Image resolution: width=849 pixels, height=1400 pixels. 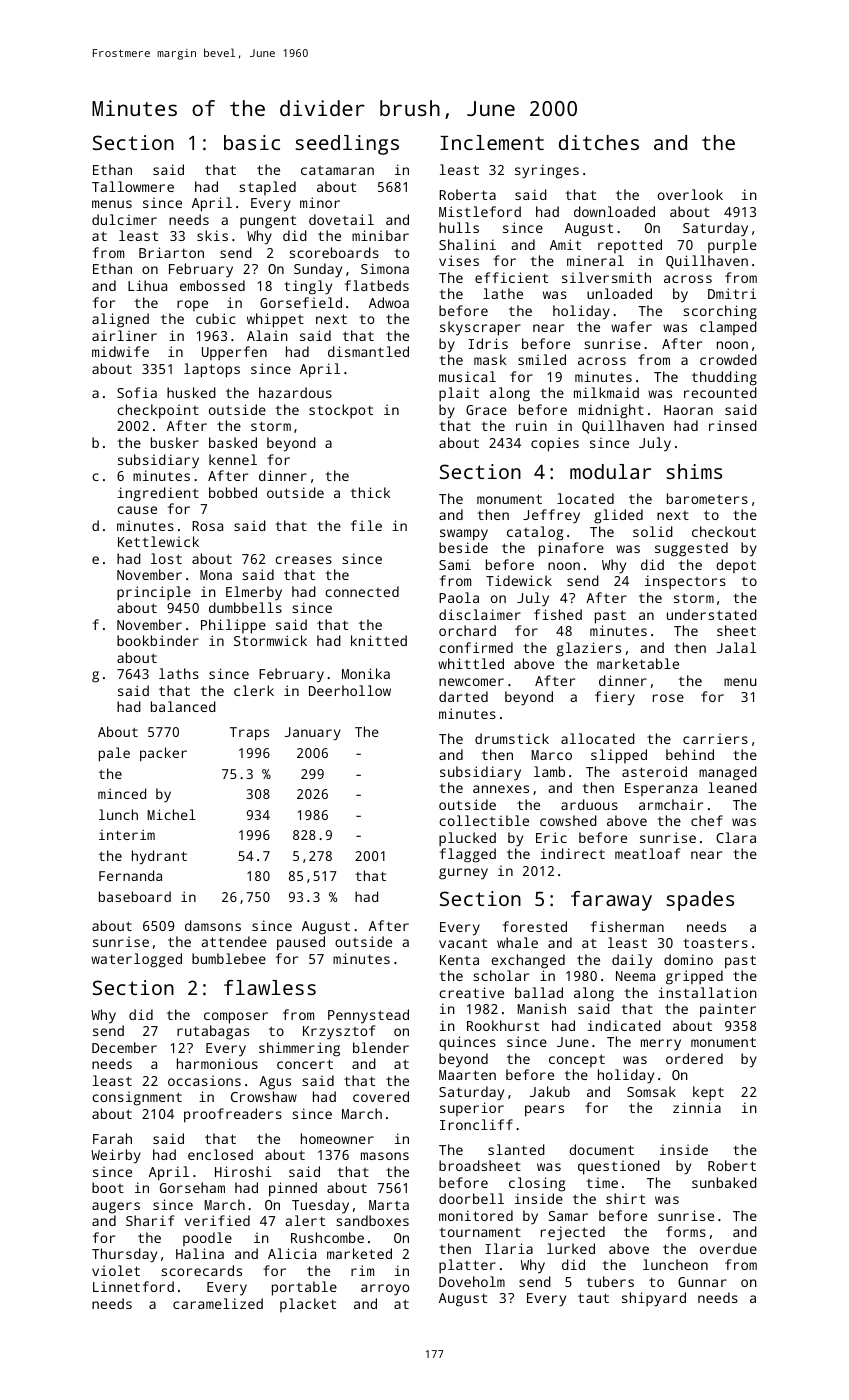 I want to click on seedlings, so click(x=347, y=145).
